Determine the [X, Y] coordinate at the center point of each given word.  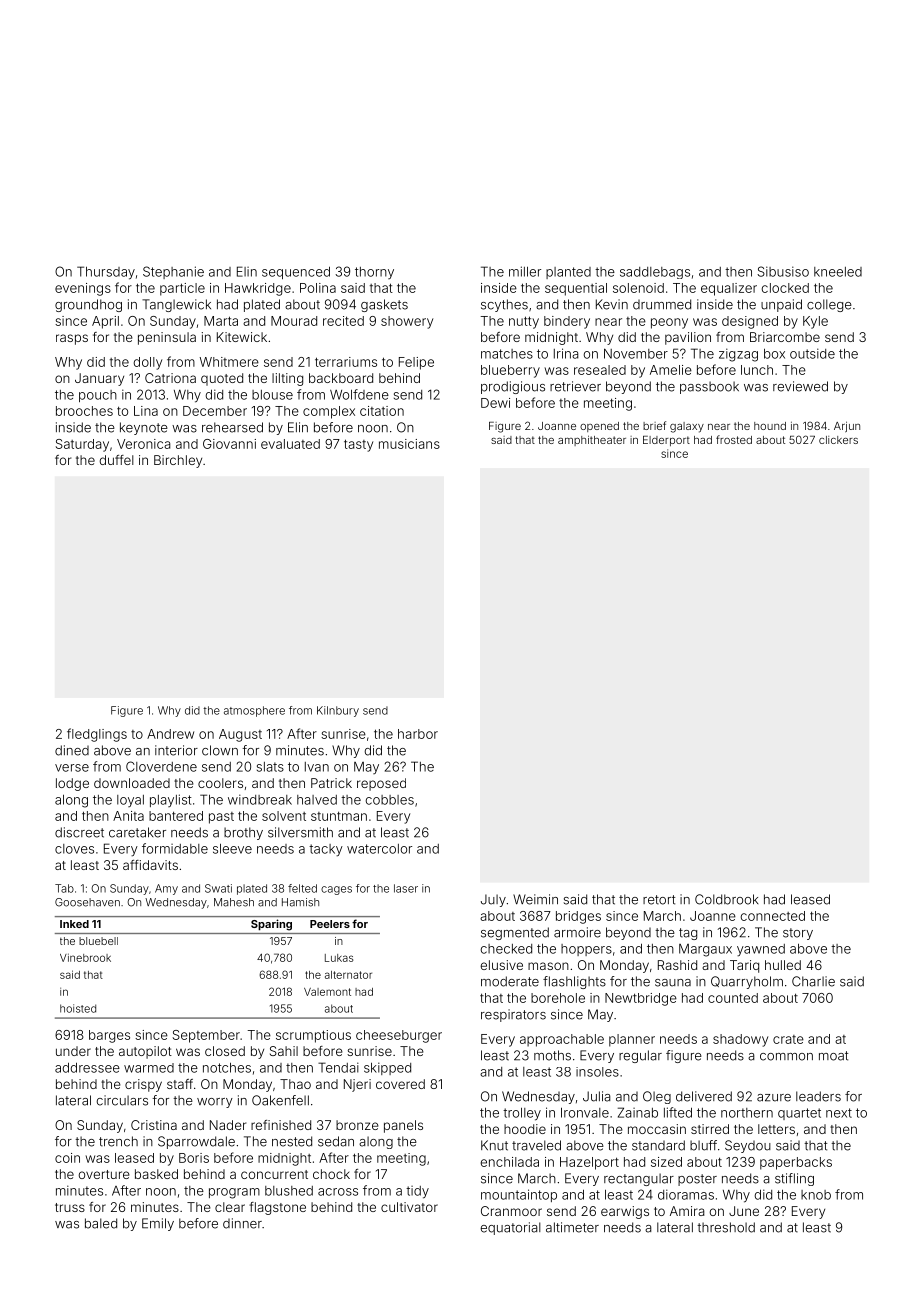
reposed [381, 784]
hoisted [78, 1008]
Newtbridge [641, 999]
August [240, 735]
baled [101, 1223]
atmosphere [254, 711]
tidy [417, 1192]
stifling [794, 1179]
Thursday [106, 273]
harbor [418, 734]
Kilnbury [338, 711]
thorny [374, 273]
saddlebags [655, 273]
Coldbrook [726, 899]
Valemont [327, 992]
